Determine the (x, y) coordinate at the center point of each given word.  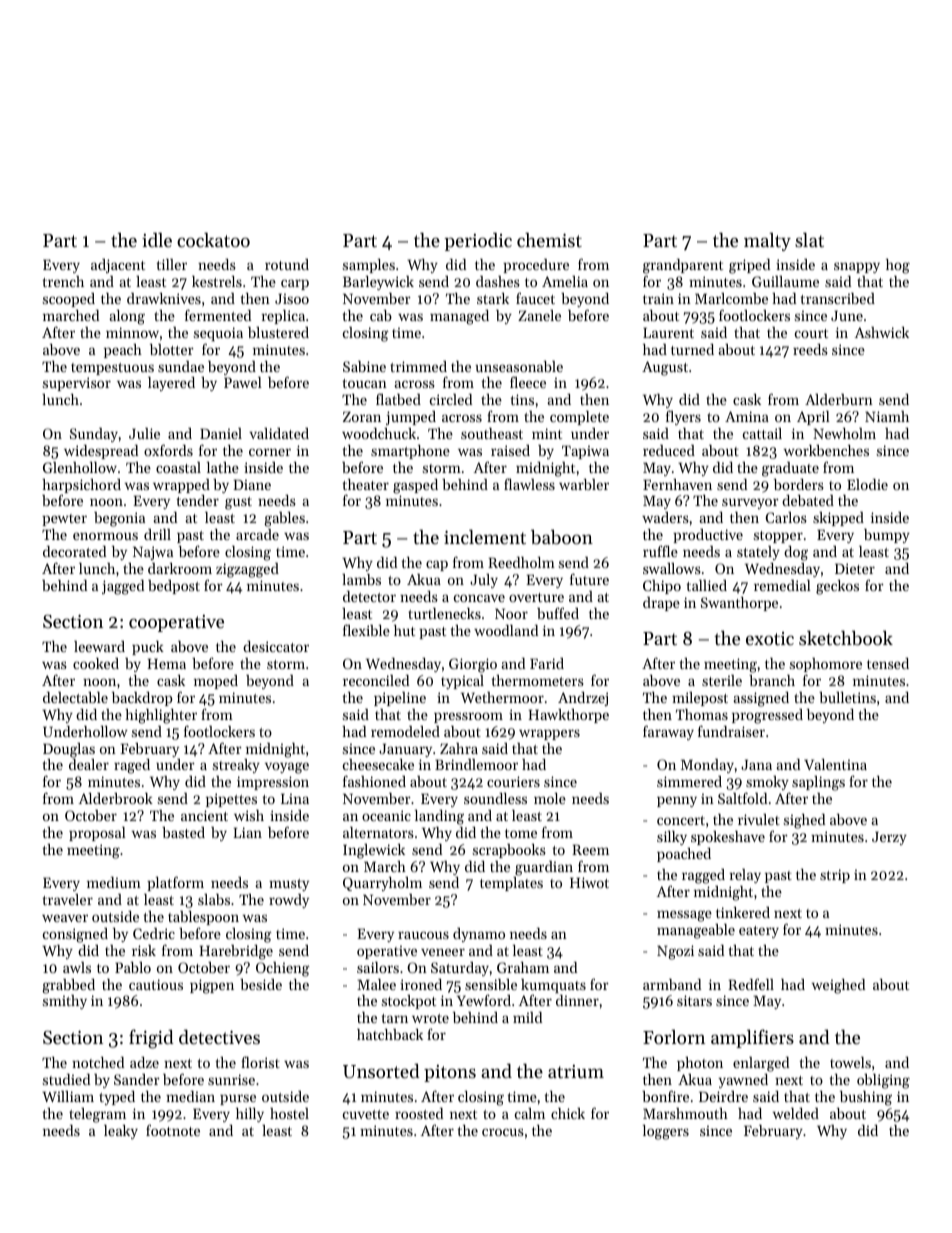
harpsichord (81, 486)
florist (260, 1062)
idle (157, 239)
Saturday (460, 969)
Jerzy (889, 838)
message (684, 916)
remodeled (405, 731)
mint (547, 433)
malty (767, 241)
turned (692, 349)
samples (369, 266)
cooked (96, 663)
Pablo (133, 967)
